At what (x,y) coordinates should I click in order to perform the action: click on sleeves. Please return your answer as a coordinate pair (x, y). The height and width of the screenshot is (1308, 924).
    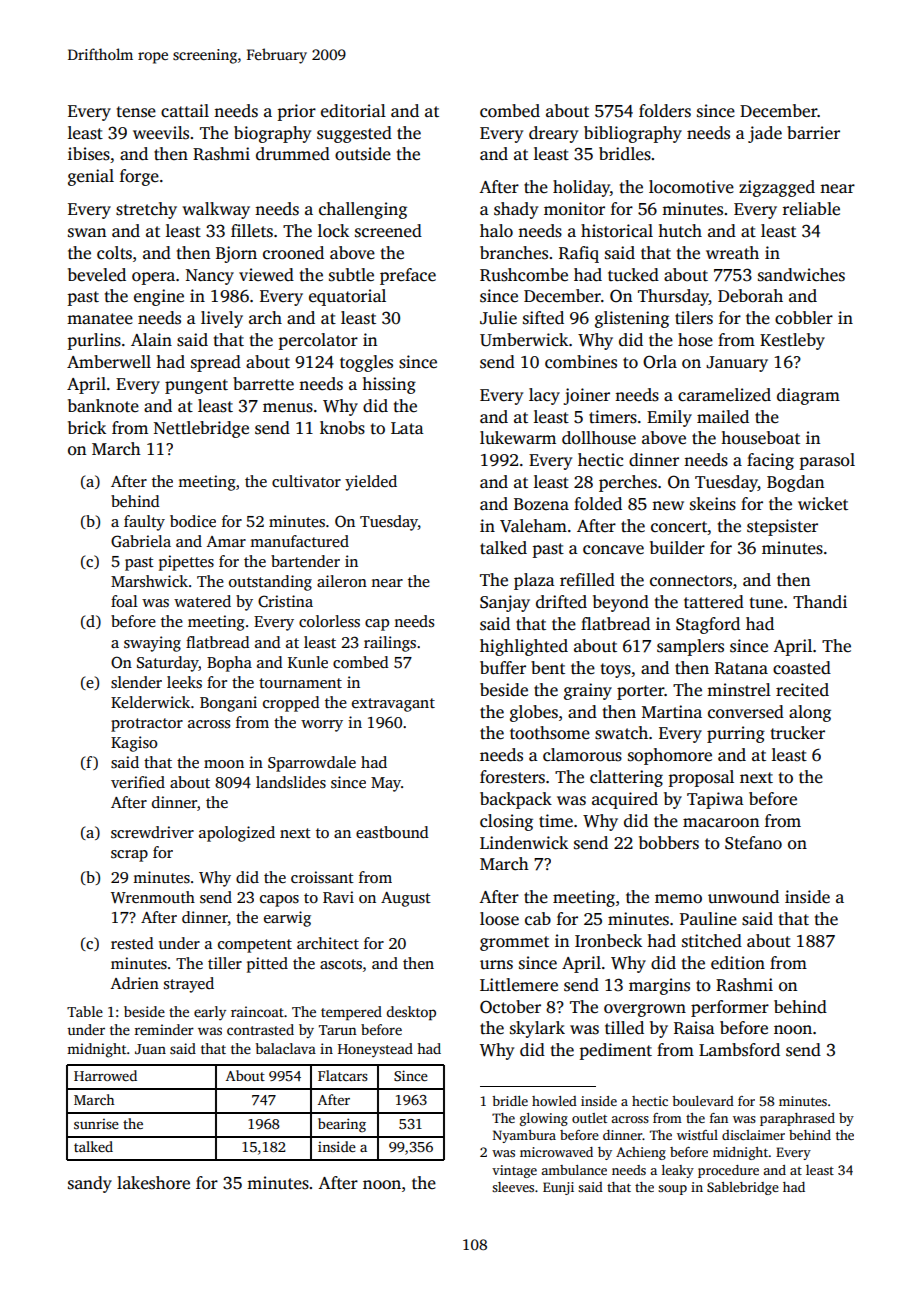
    Looking at the image, I should click on (513, 1187).
